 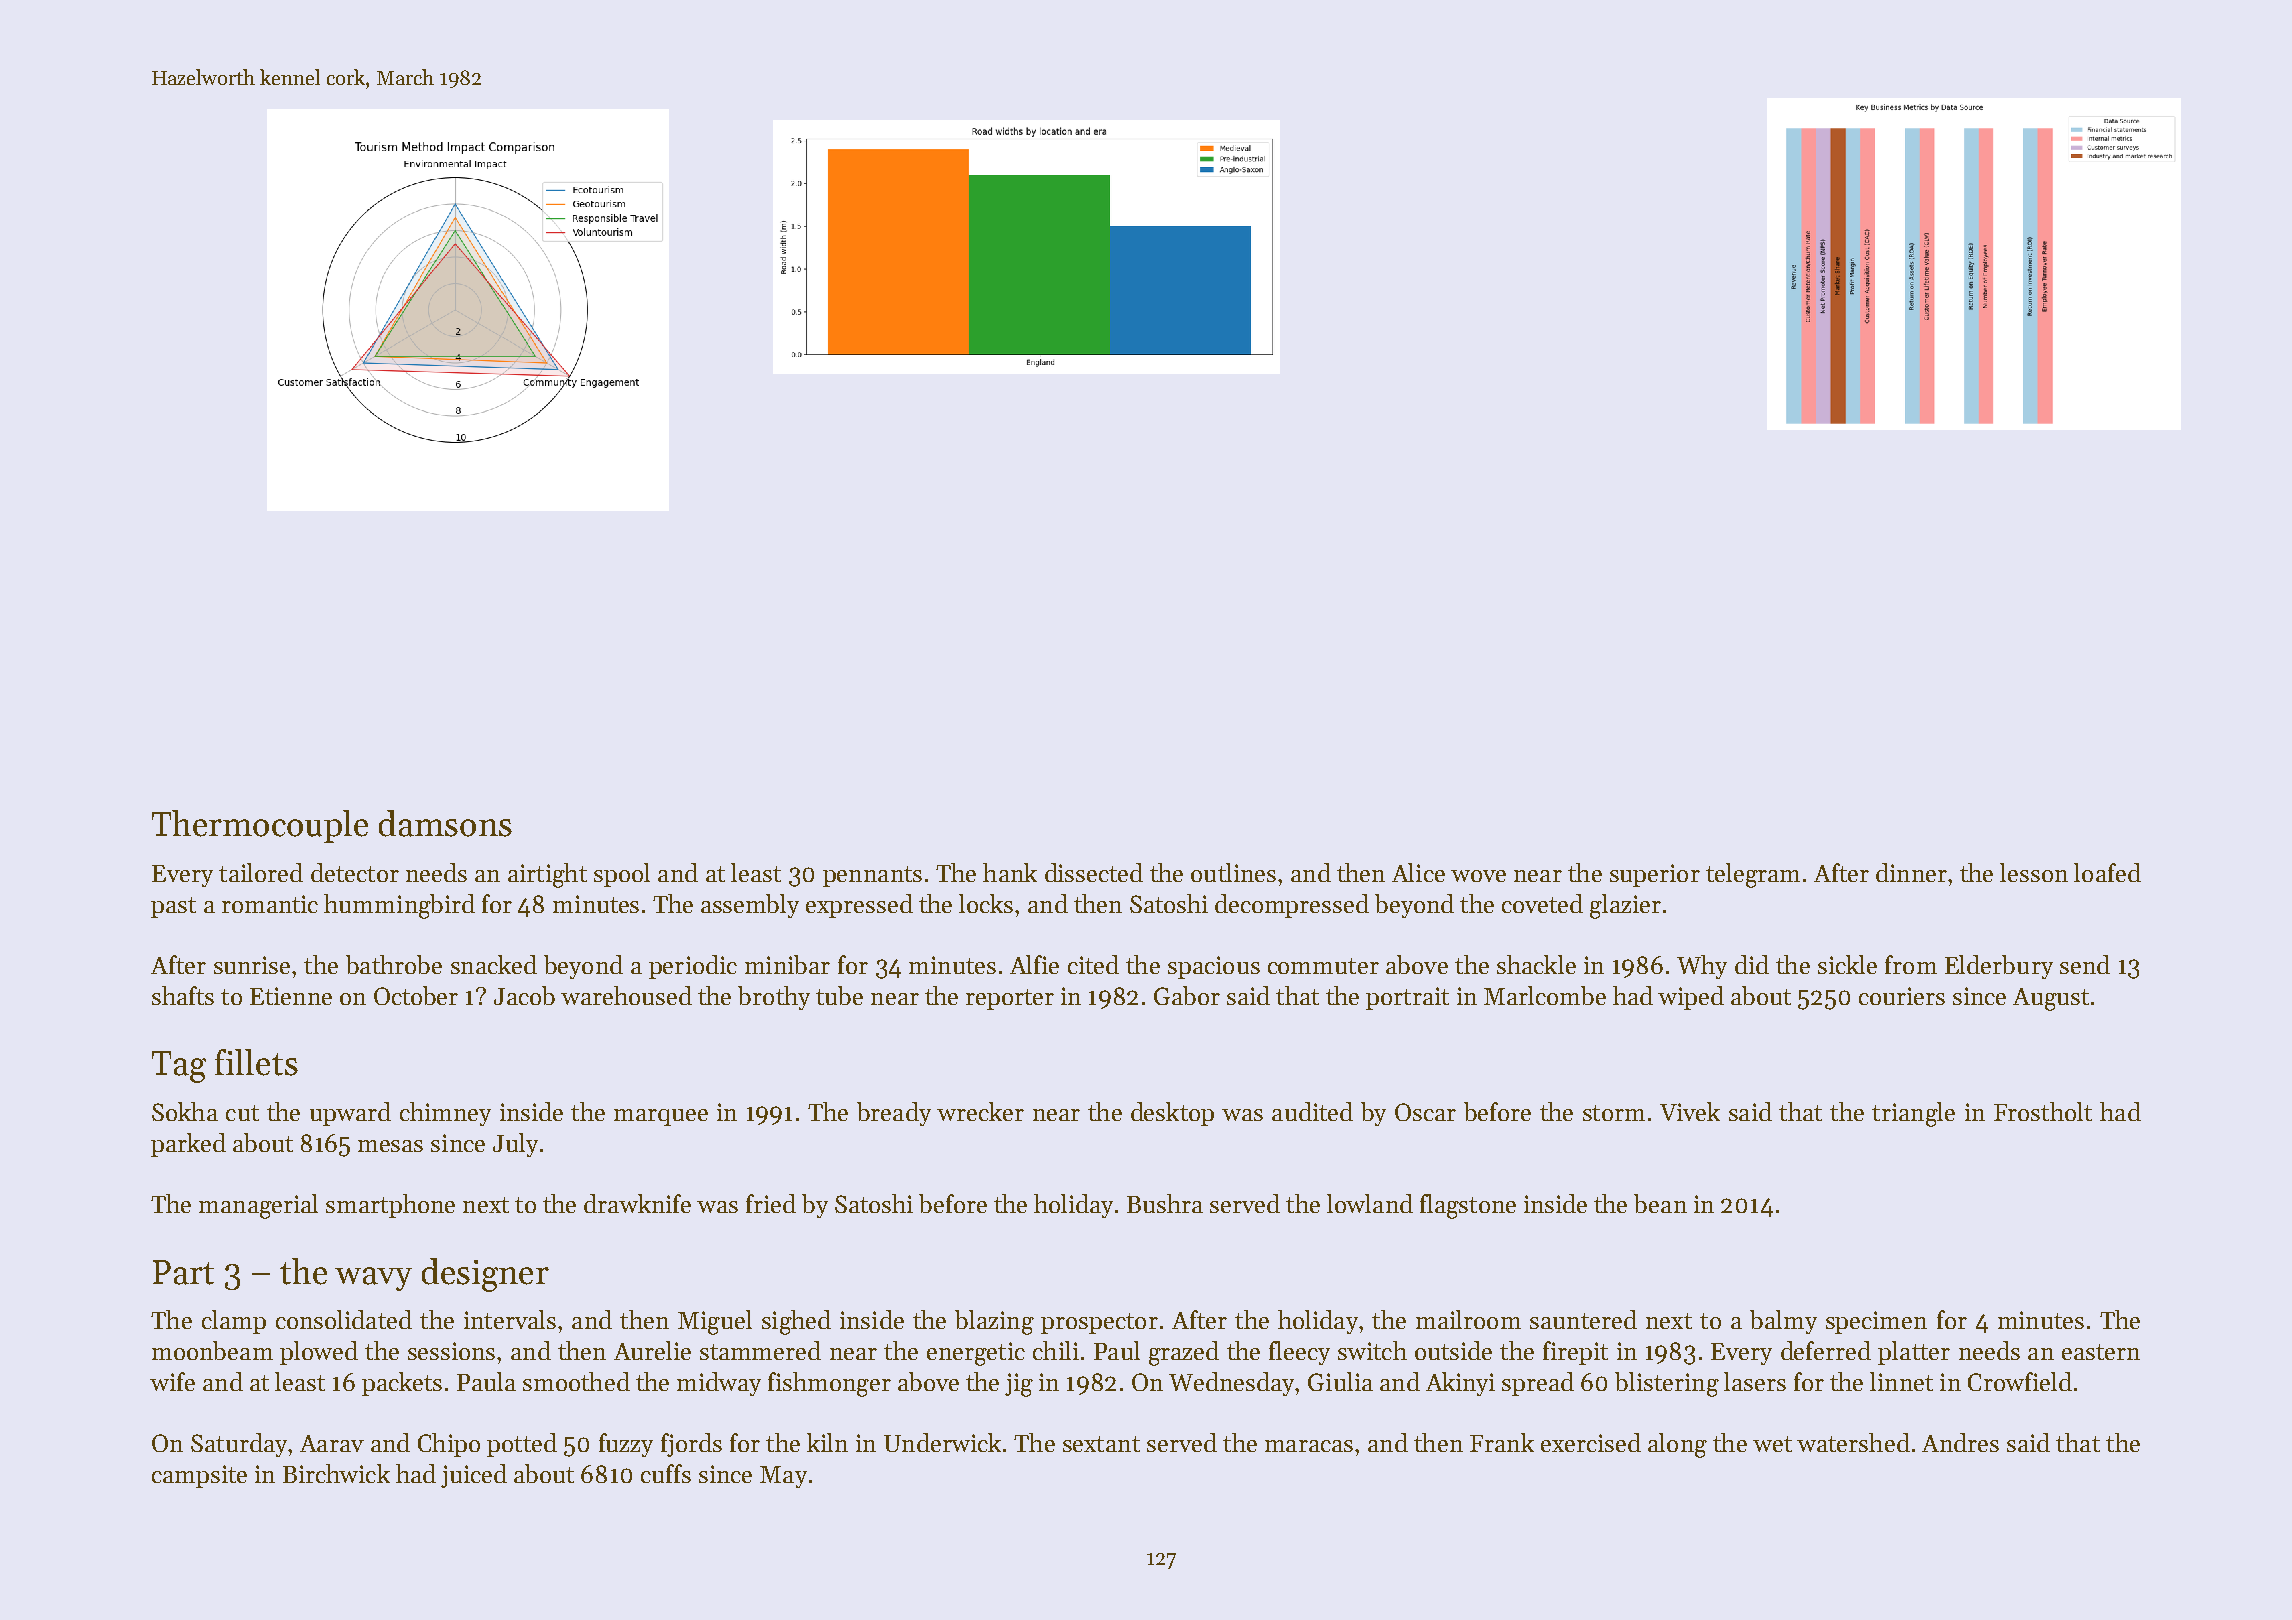 I want to click on Part, so click(x=183, y=1272).
